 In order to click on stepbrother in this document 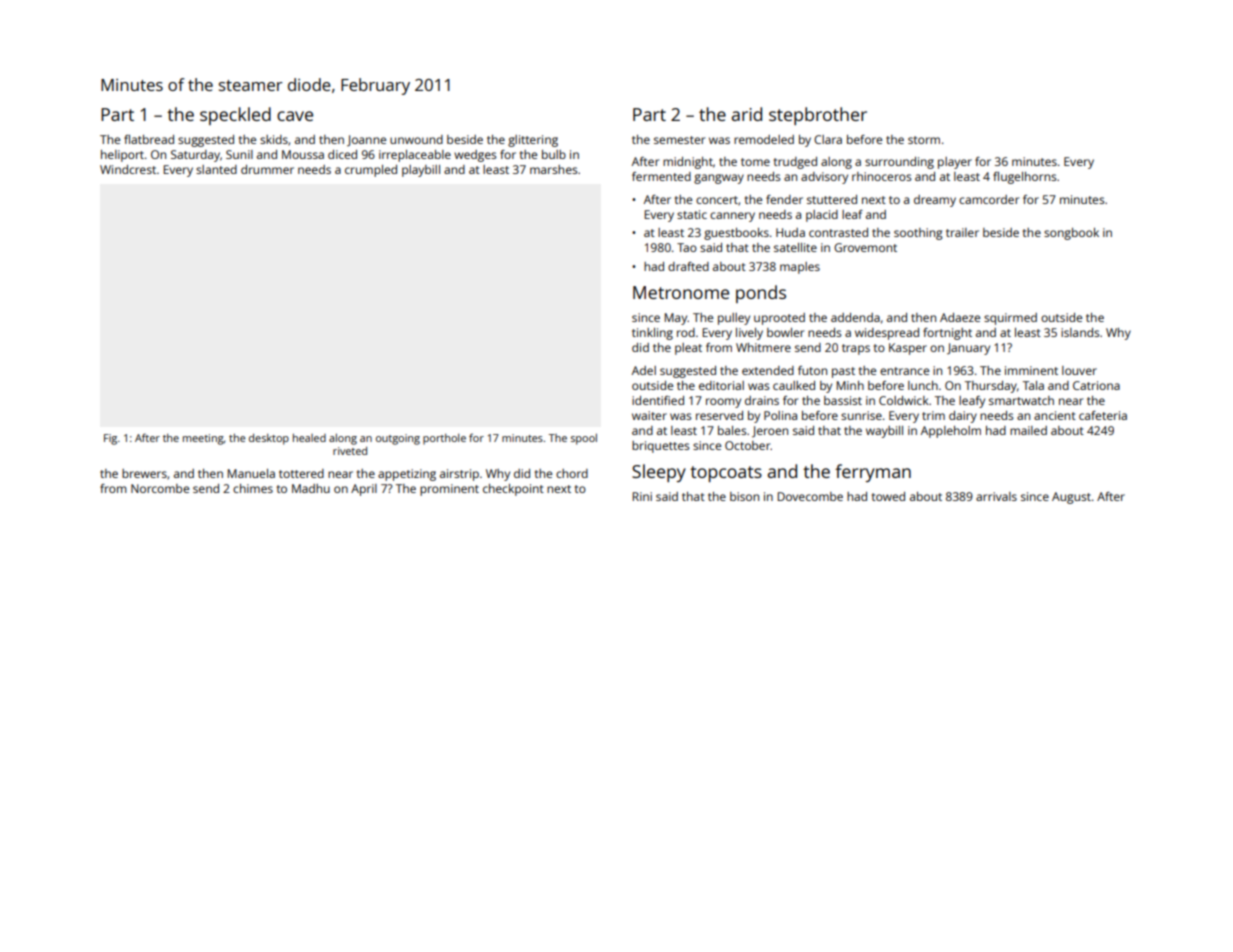, I will do `click(818, 116)`.
